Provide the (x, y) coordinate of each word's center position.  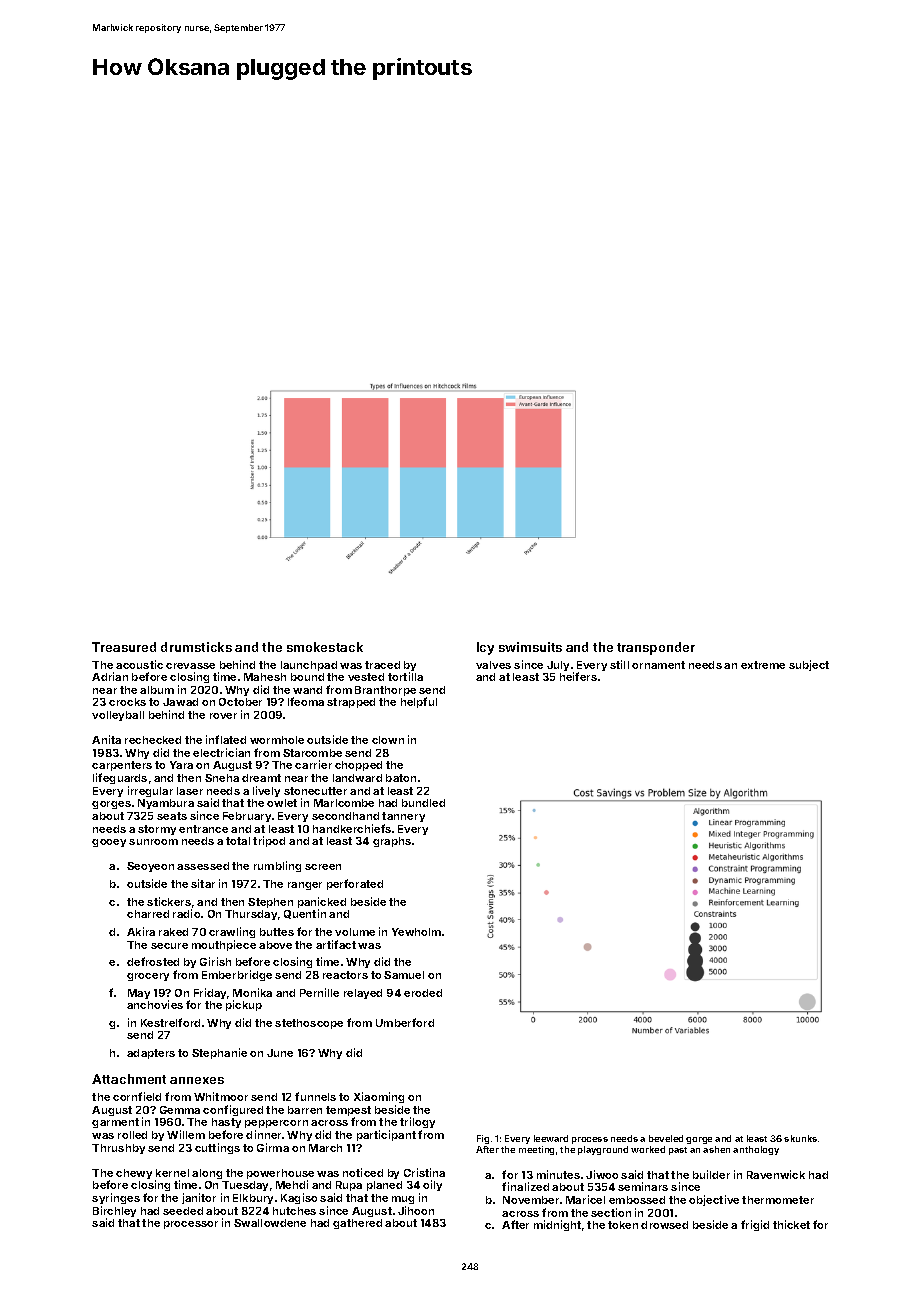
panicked (322, 902)
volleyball (118, 716)
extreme (763, 665)
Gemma (180, 1110)
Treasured (124, 647)
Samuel (404, 975)
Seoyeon (150, 867)
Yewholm (416, 932)
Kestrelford (170, 1022)
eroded (423, 993)
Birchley (114, 1211)
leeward (551, 1138)
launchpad (309, 666)
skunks (800, 1138)
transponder (656, 648)
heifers (578, 676)
